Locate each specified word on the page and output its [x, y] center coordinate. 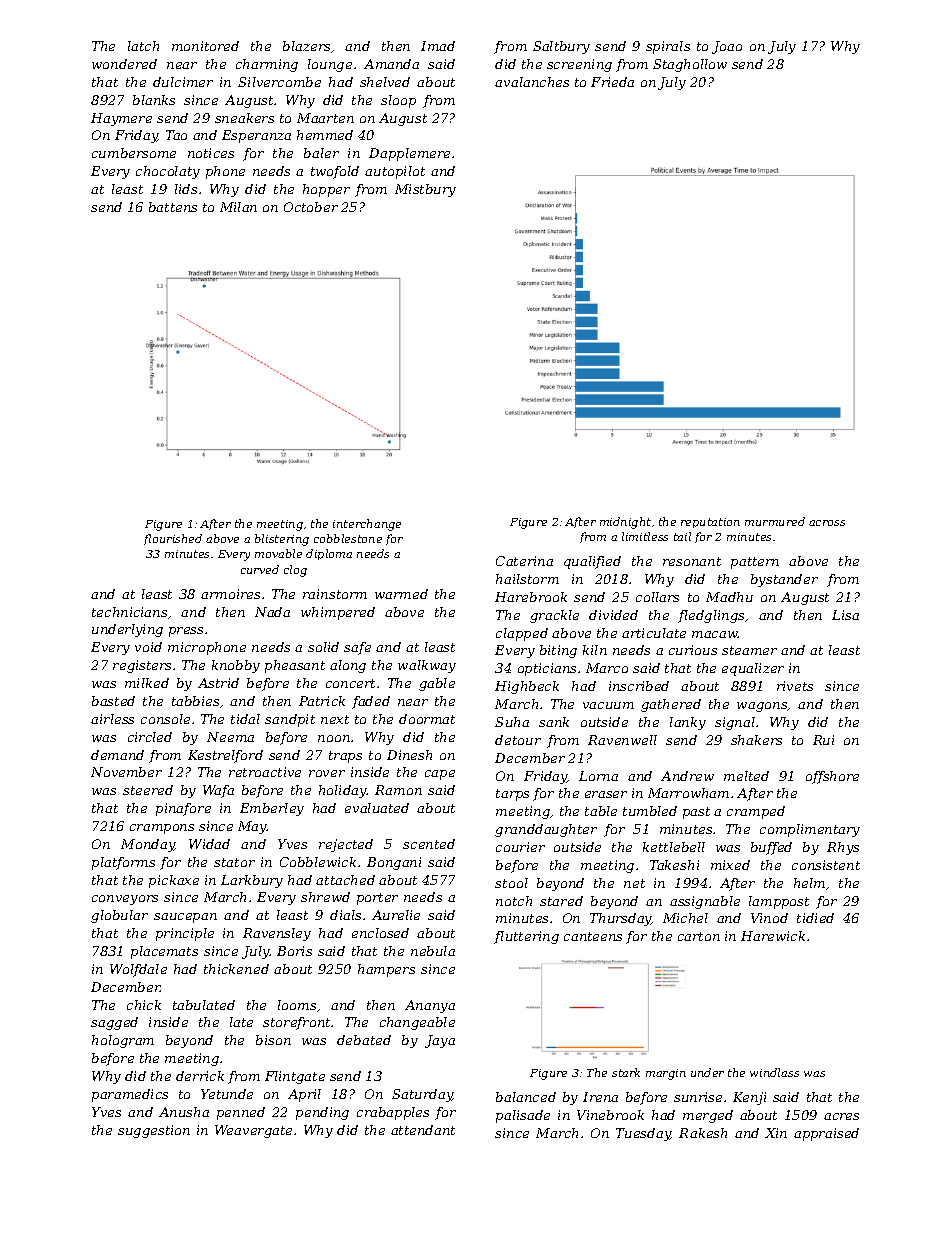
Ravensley [277, 934]
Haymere [121, 119]
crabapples [393, 1113]
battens [173, 207]
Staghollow [690, 65]
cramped [756, 812]
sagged [114, 1023]
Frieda [612, 82]
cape [440, 775]
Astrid [218, 683]
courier [520, 847]
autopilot [395, 172]
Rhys [843, 848]
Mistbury [425, 190]
